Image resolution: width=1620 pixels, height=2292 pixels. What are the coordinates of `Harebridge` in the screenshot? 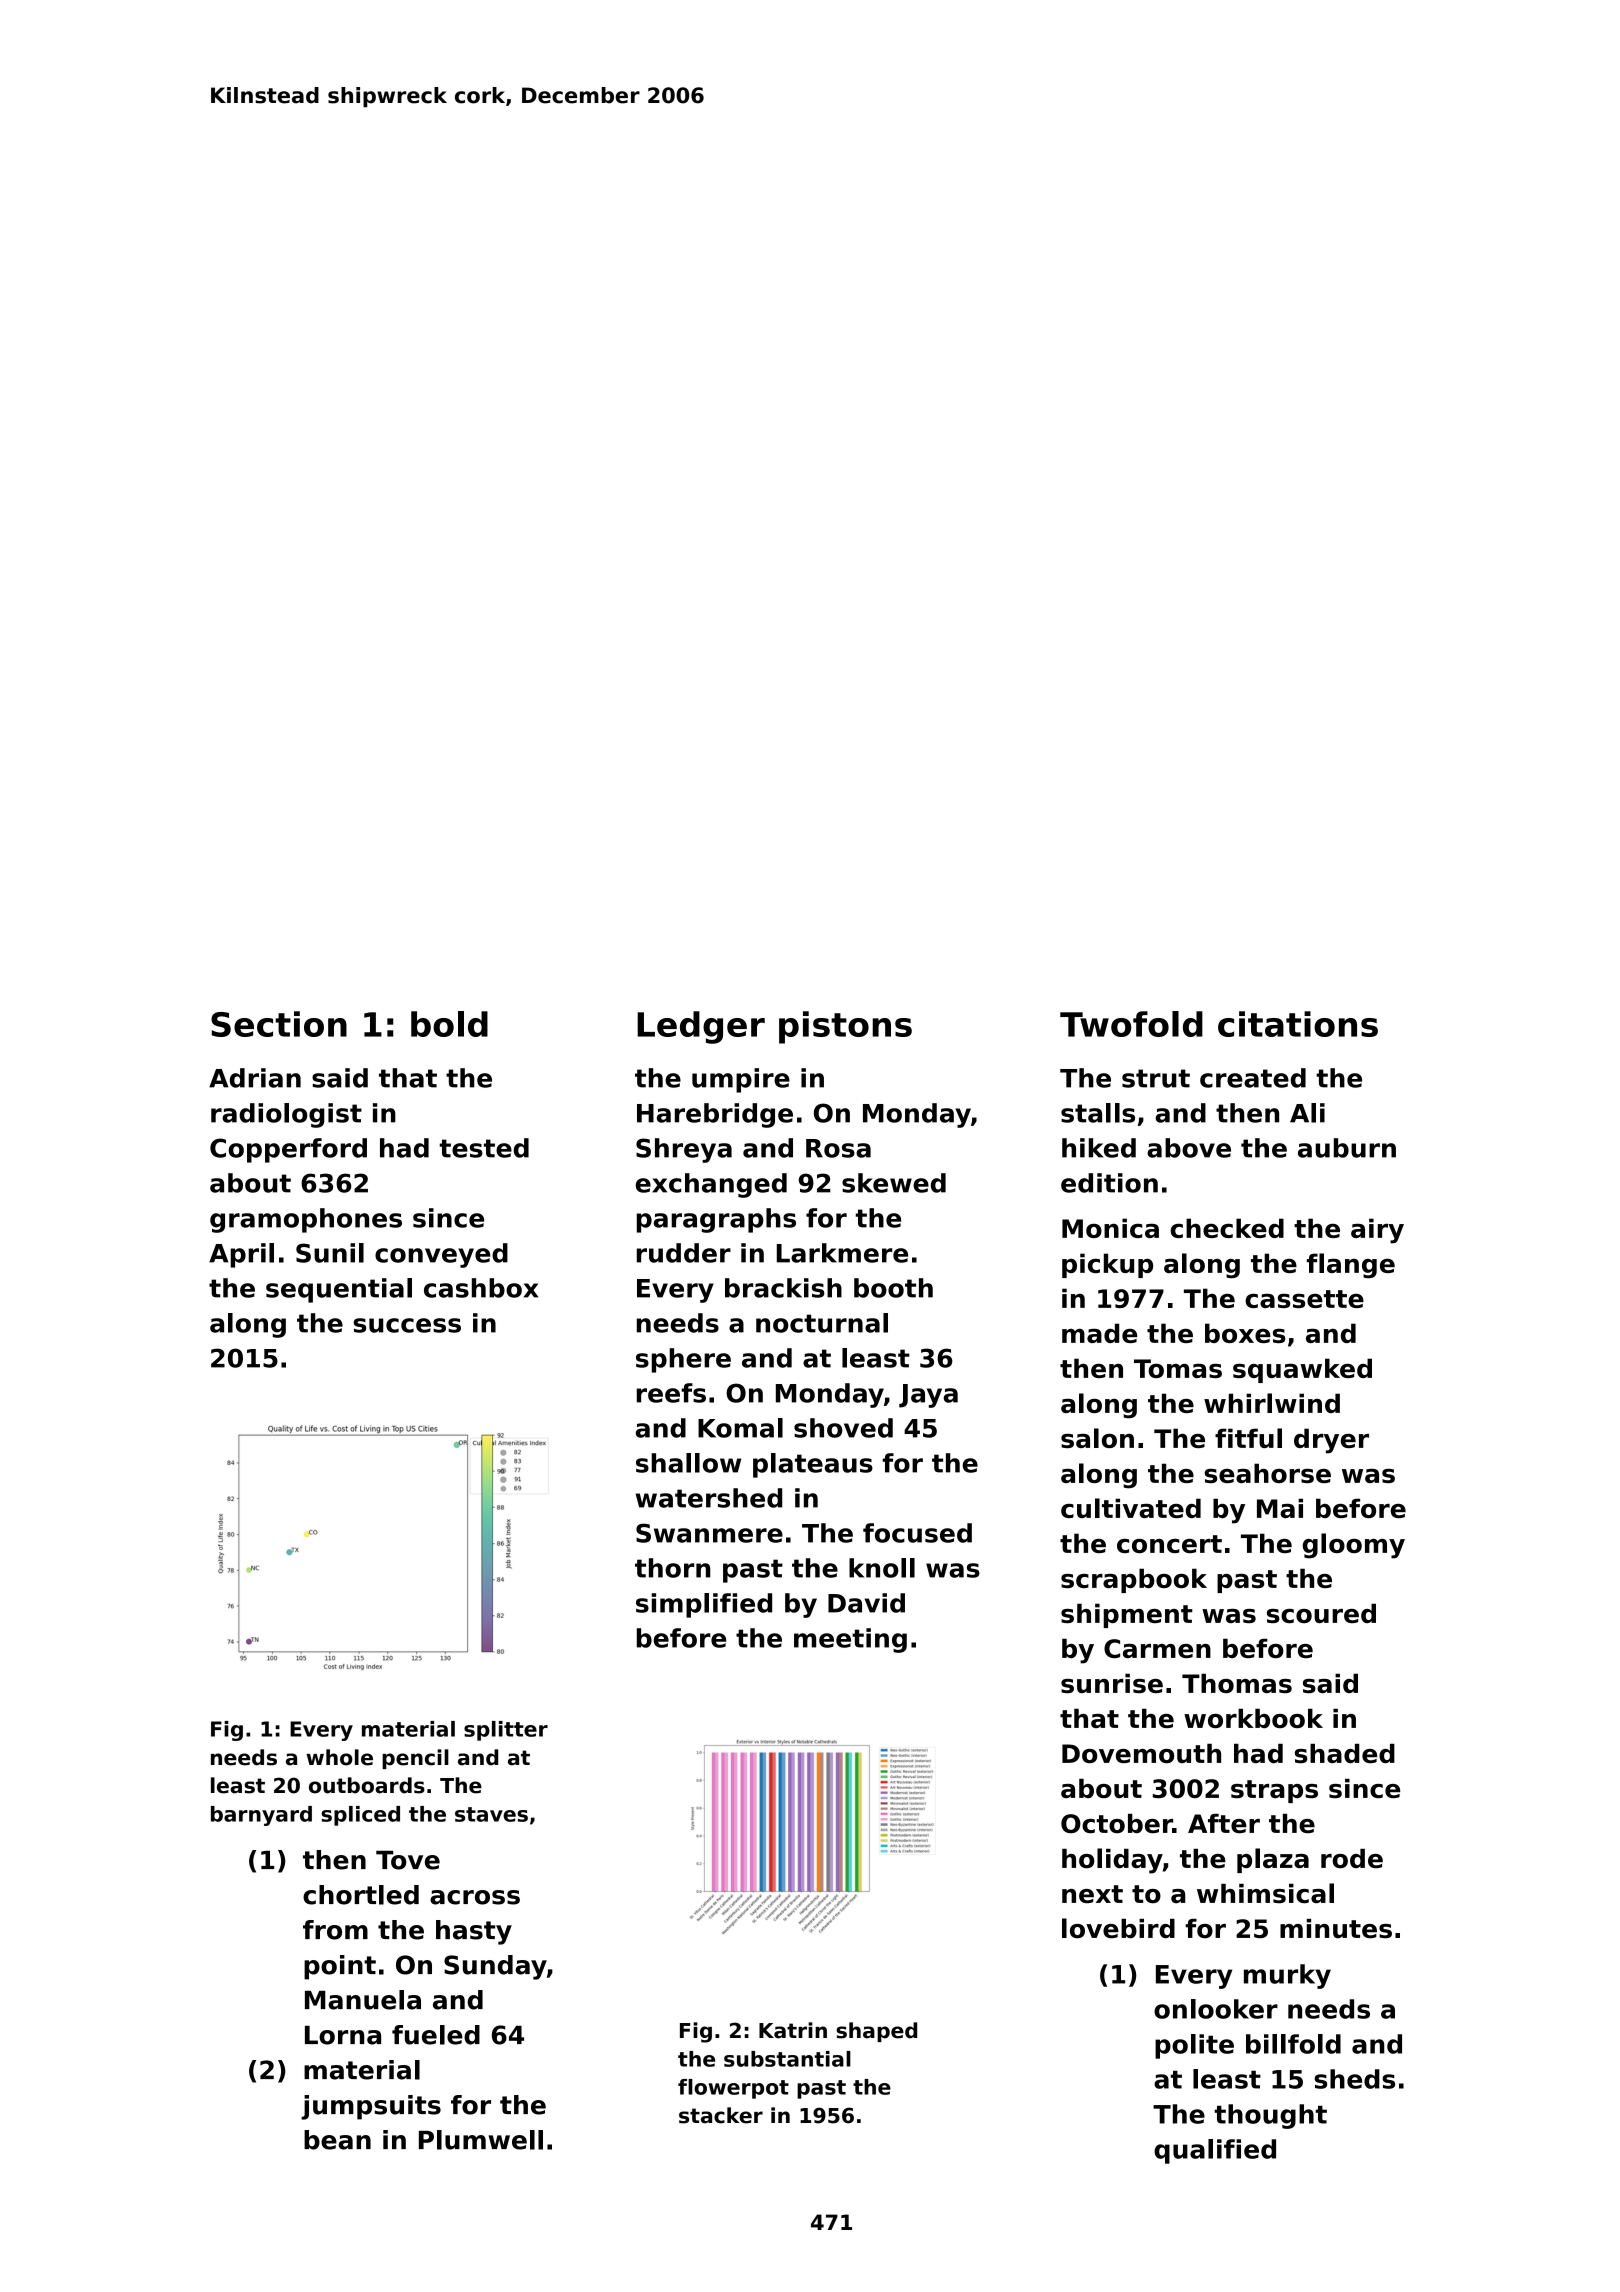 It's located at (715, 1115).
